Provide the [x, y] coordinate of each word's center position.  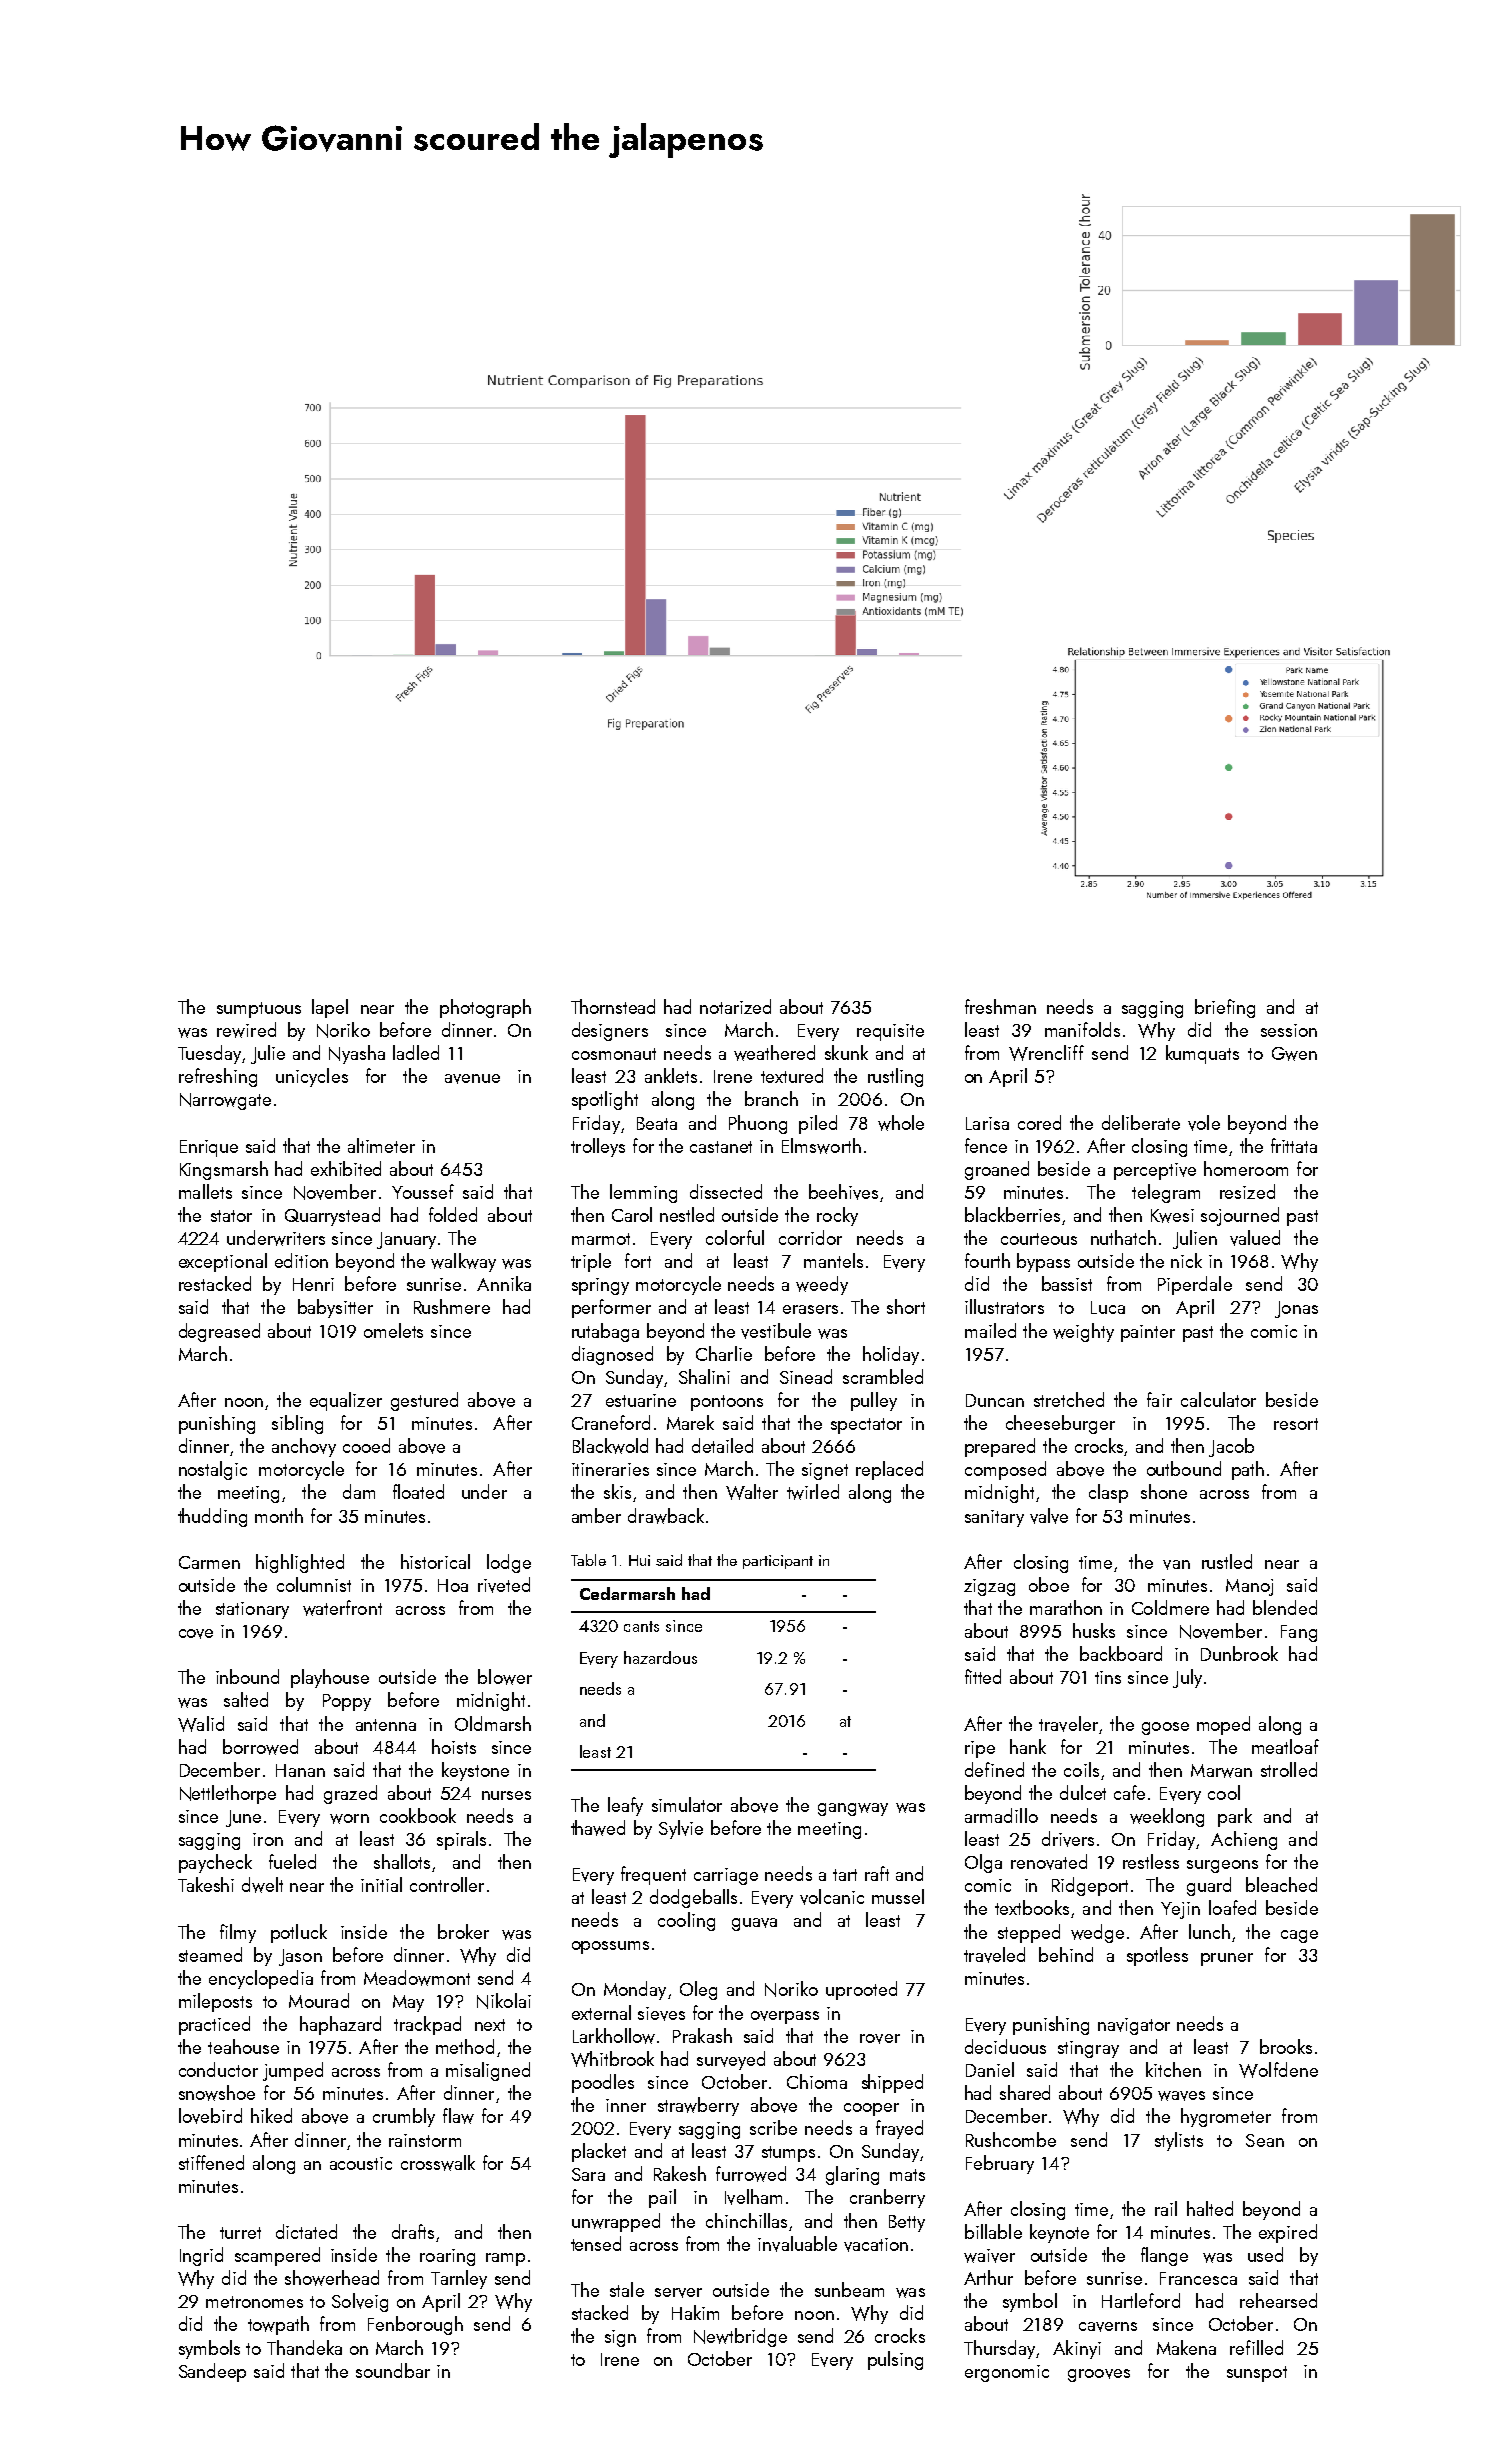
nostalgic [213, 1470]
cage [1299, 1936]
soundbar [393, 2370]
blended [1285, 1607]
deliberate [1141, 1122]
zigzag [989, 1587]
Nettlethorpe [228, 1794]
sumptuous [259, 1010]
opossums [610, 1947]
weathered [774, 1053]
